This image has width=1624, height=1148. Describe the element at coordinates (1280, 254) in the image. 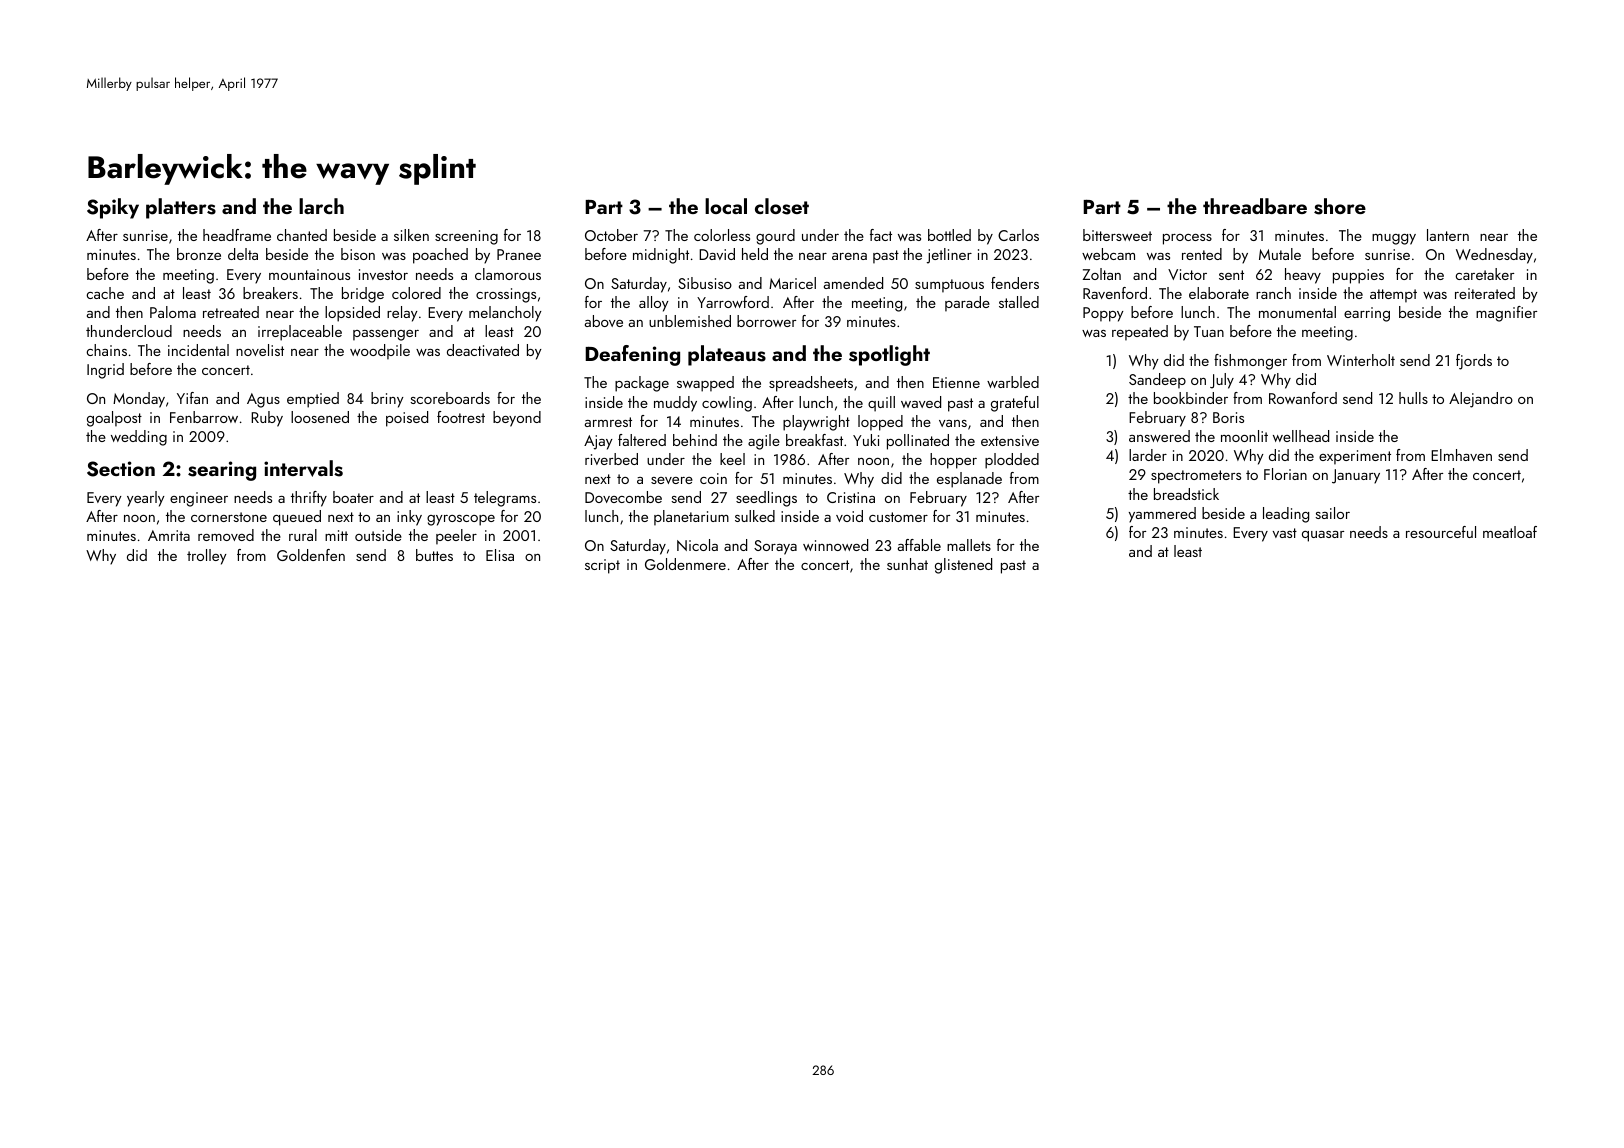

I see `Mutale` at that location.
